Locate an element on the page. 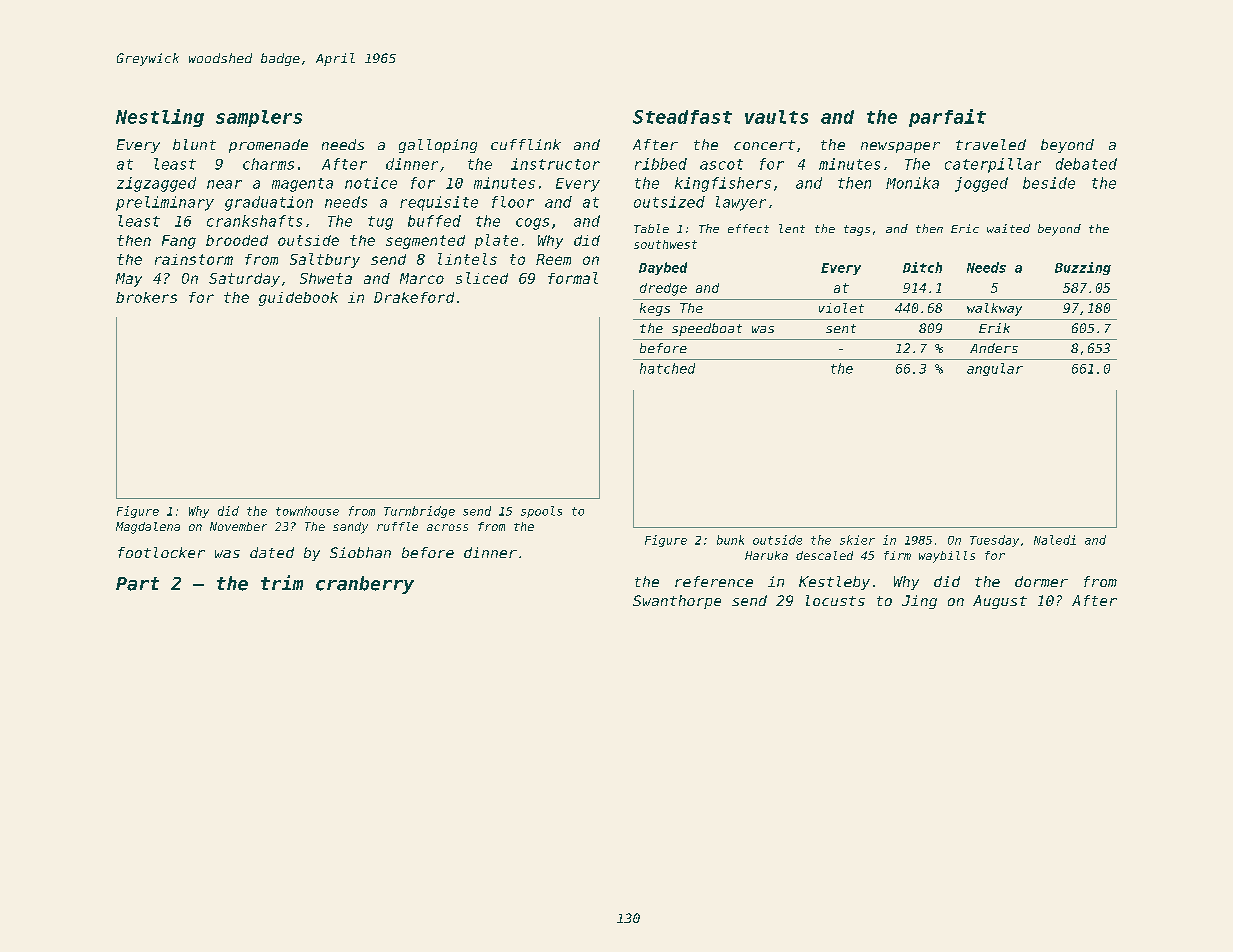  Anders is located at coordinates (994, 348).
